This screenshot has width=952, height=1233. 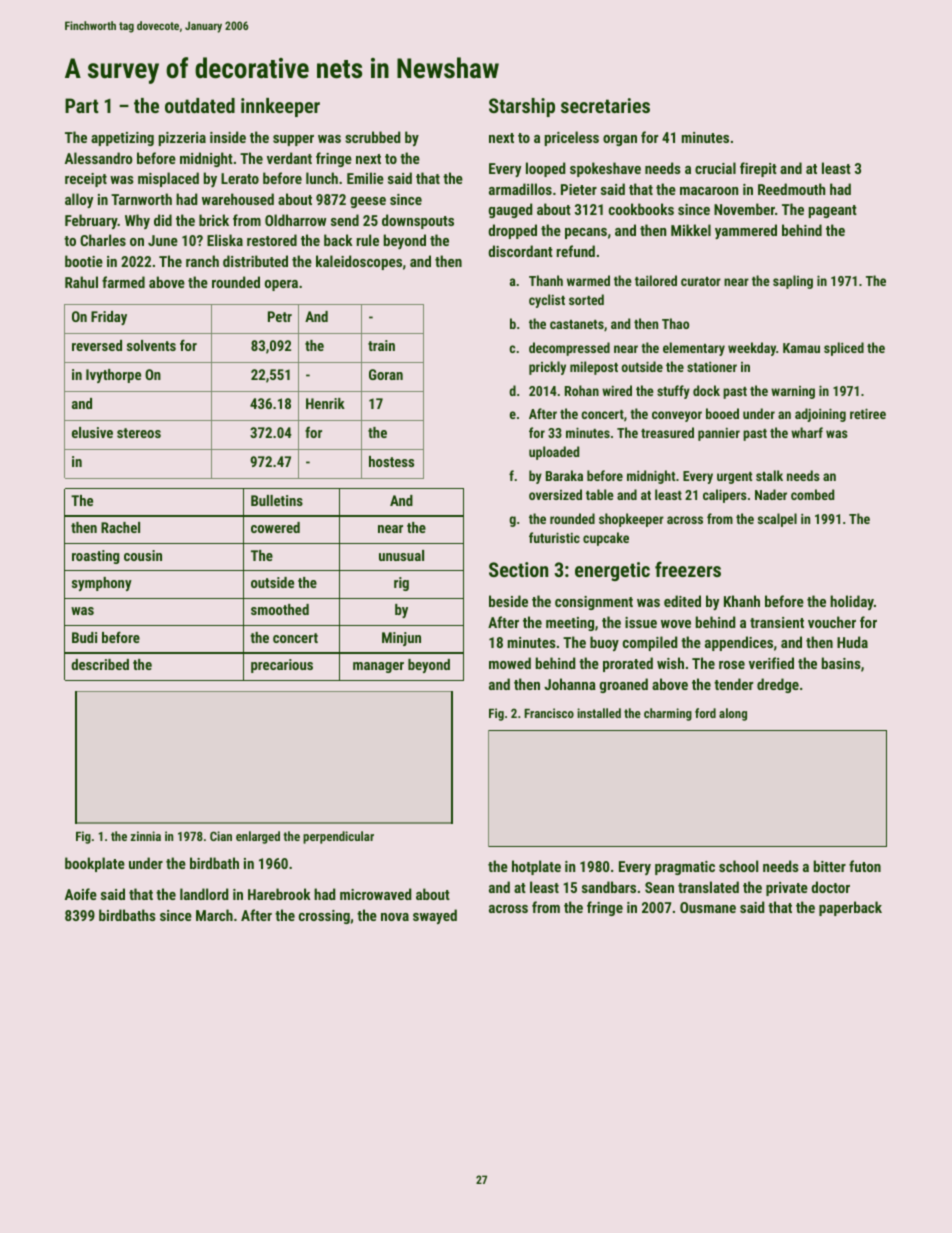 What do you see at coordinates (102, 584) in the screenshot?
I see `symphony` at bounding box center [102, 584].
